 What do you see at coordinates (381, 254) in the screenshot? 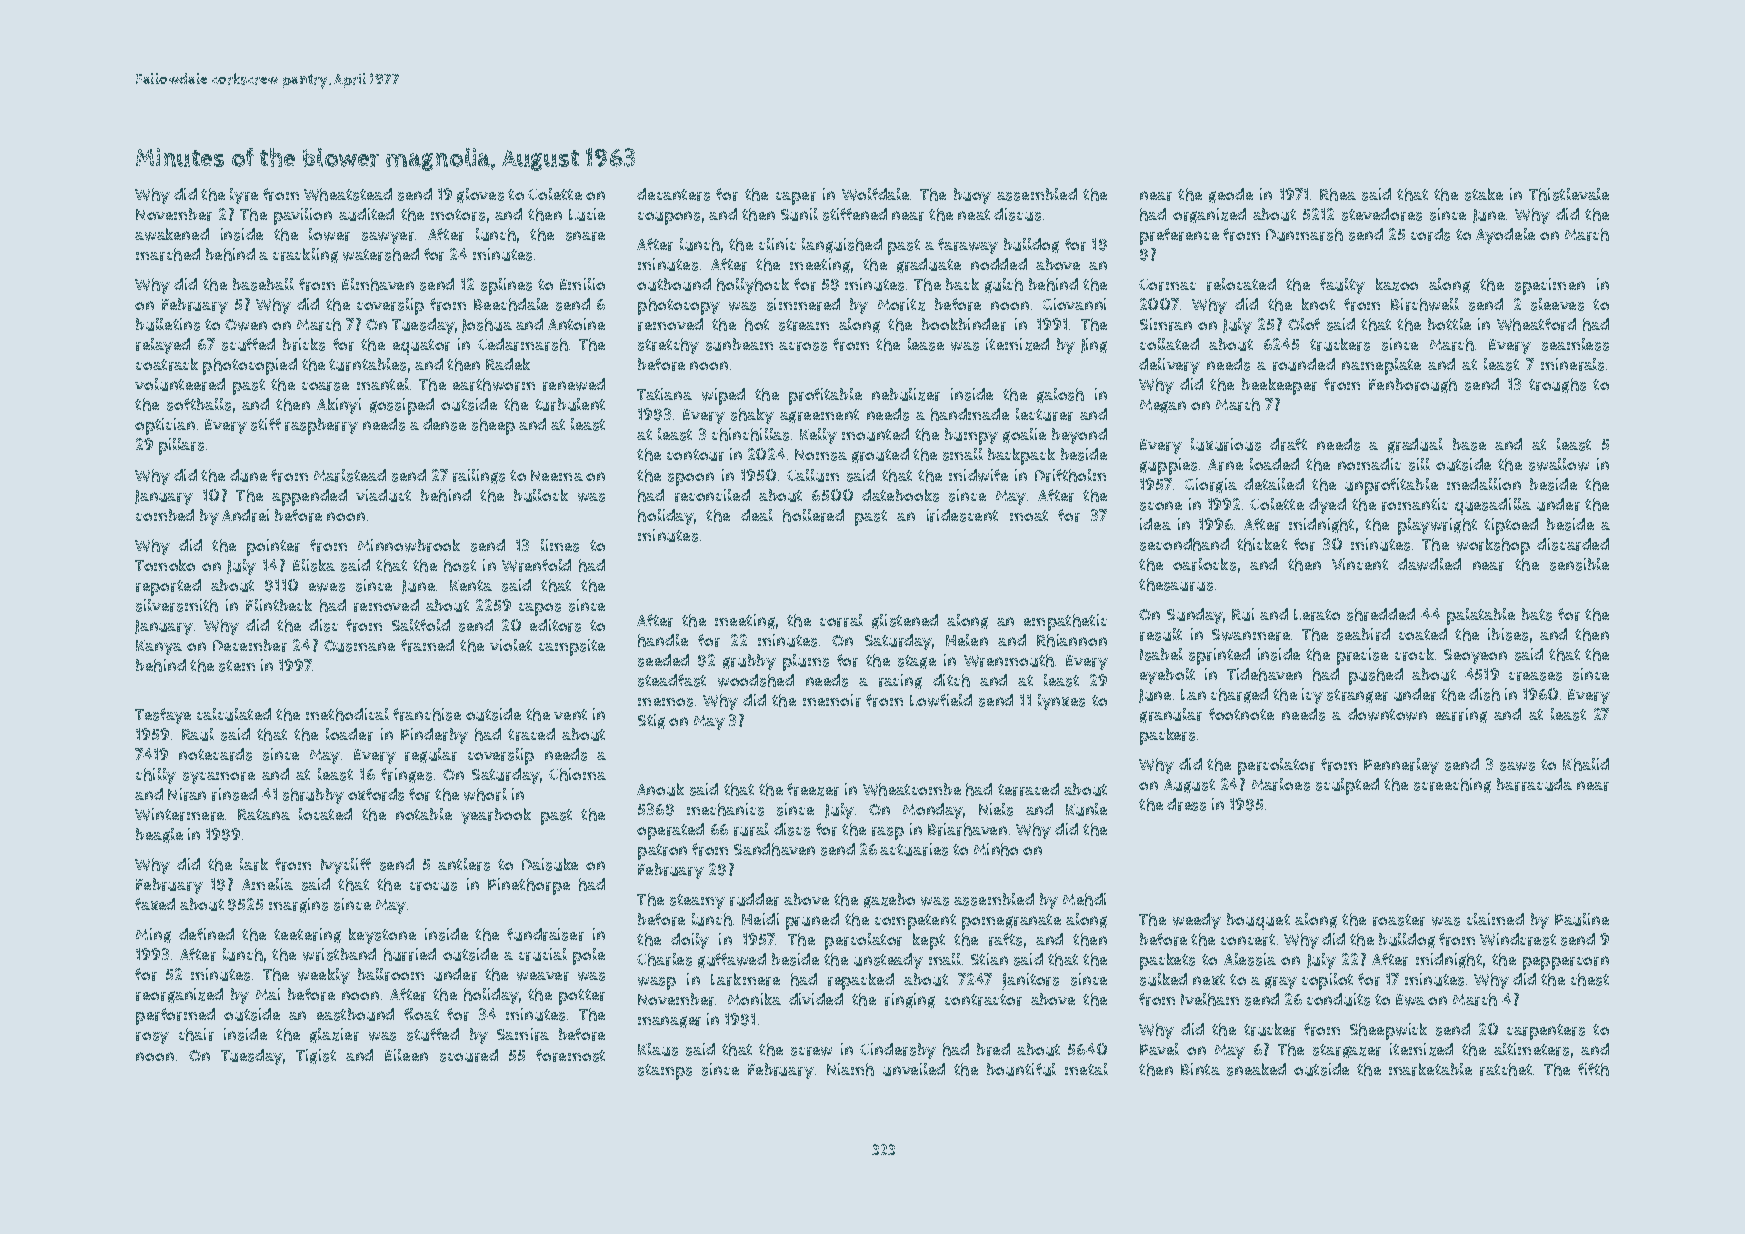
I see `watershed` at bounding box center [381, 254].
